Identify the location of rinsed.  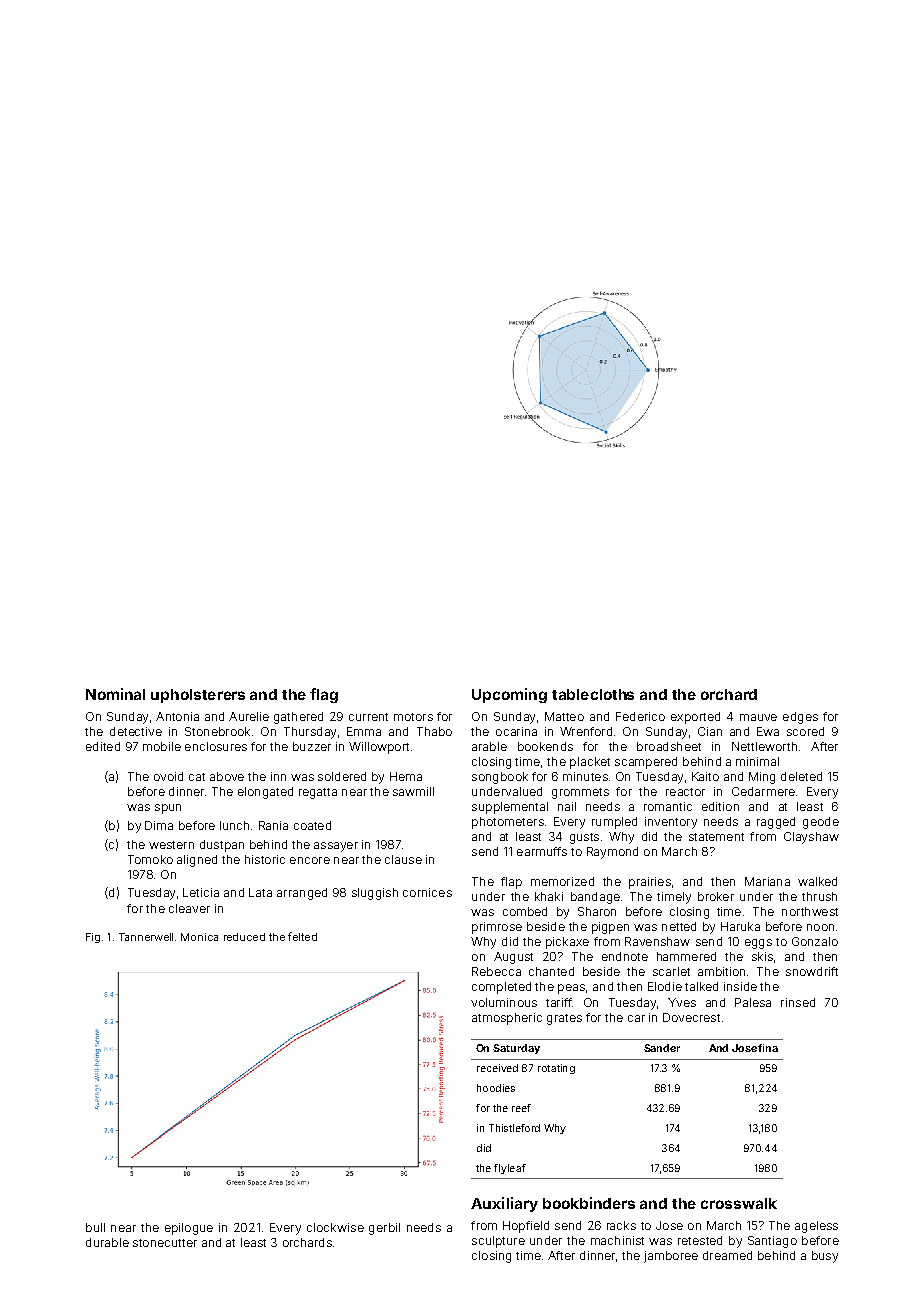
(798, 1002).
